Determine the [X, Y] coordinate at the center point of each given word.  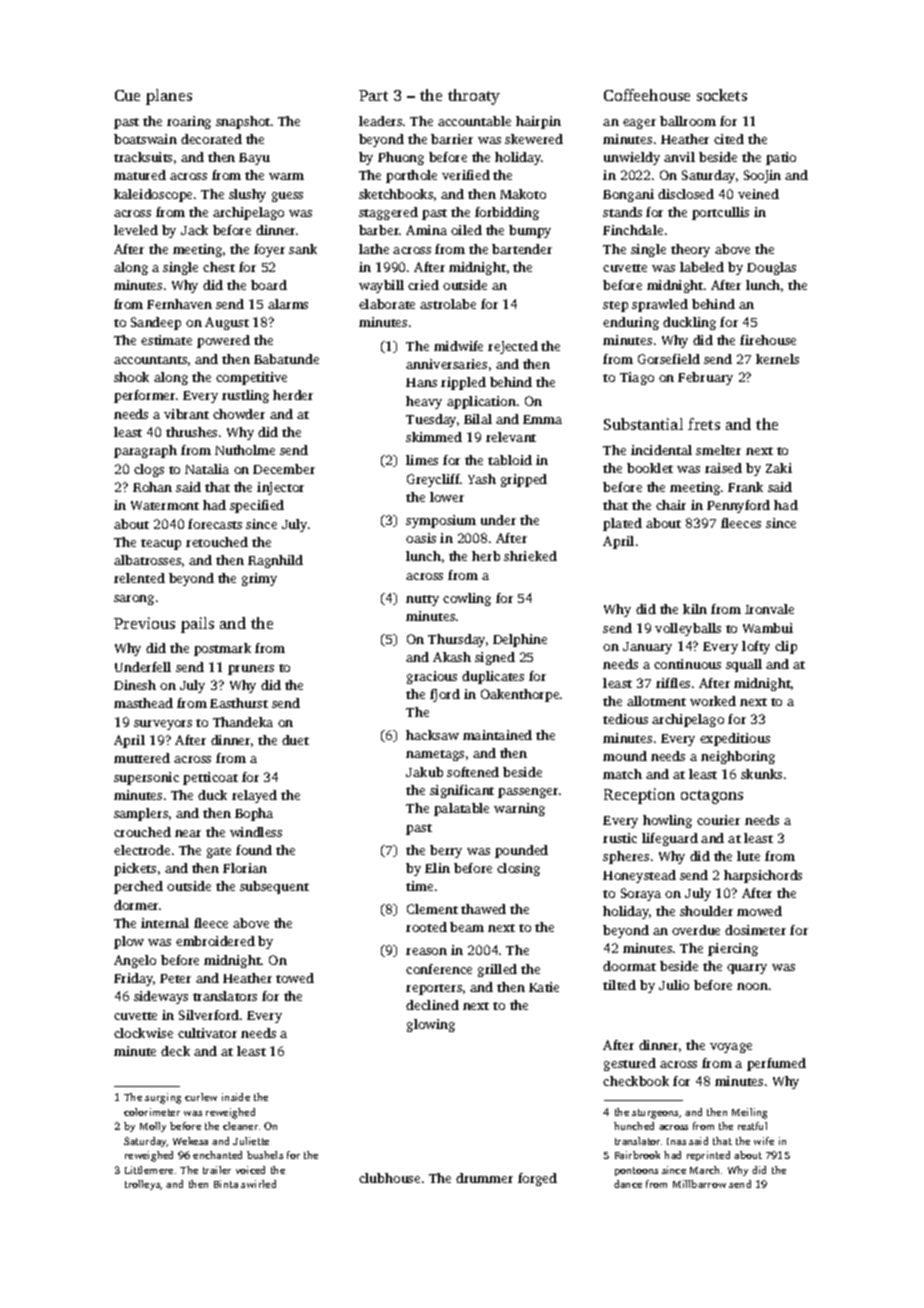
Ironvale [769, 609]
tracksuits [143, 157]
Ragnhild [275, 561]
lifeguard [670, 839]
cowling [467, 599]
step [615, 306]
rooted [426, 927]
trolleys [143, 1185]
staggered [388, 213]
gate [219, 852]
